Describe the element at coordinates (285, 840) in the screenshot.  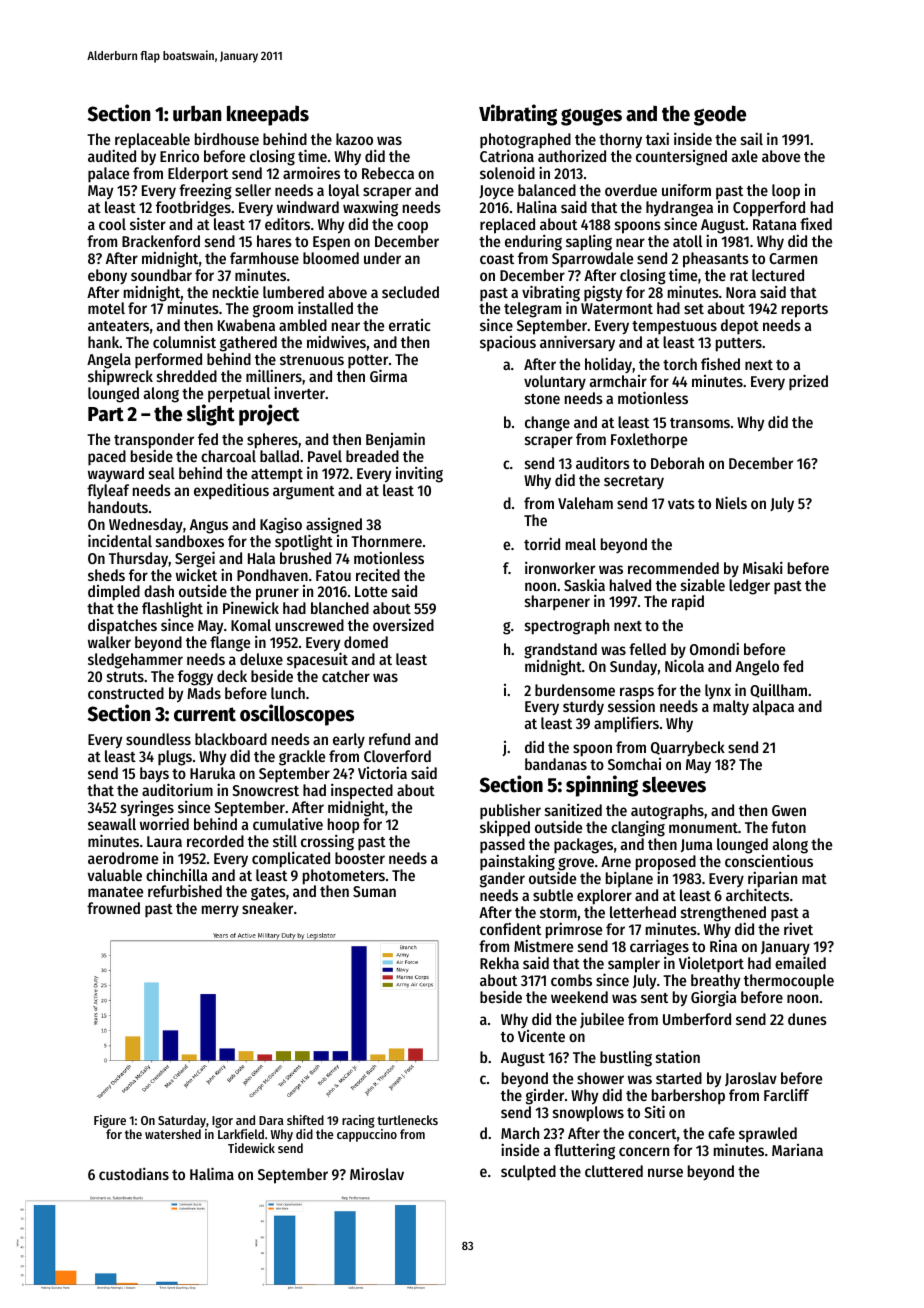
I see `still` at that location.
